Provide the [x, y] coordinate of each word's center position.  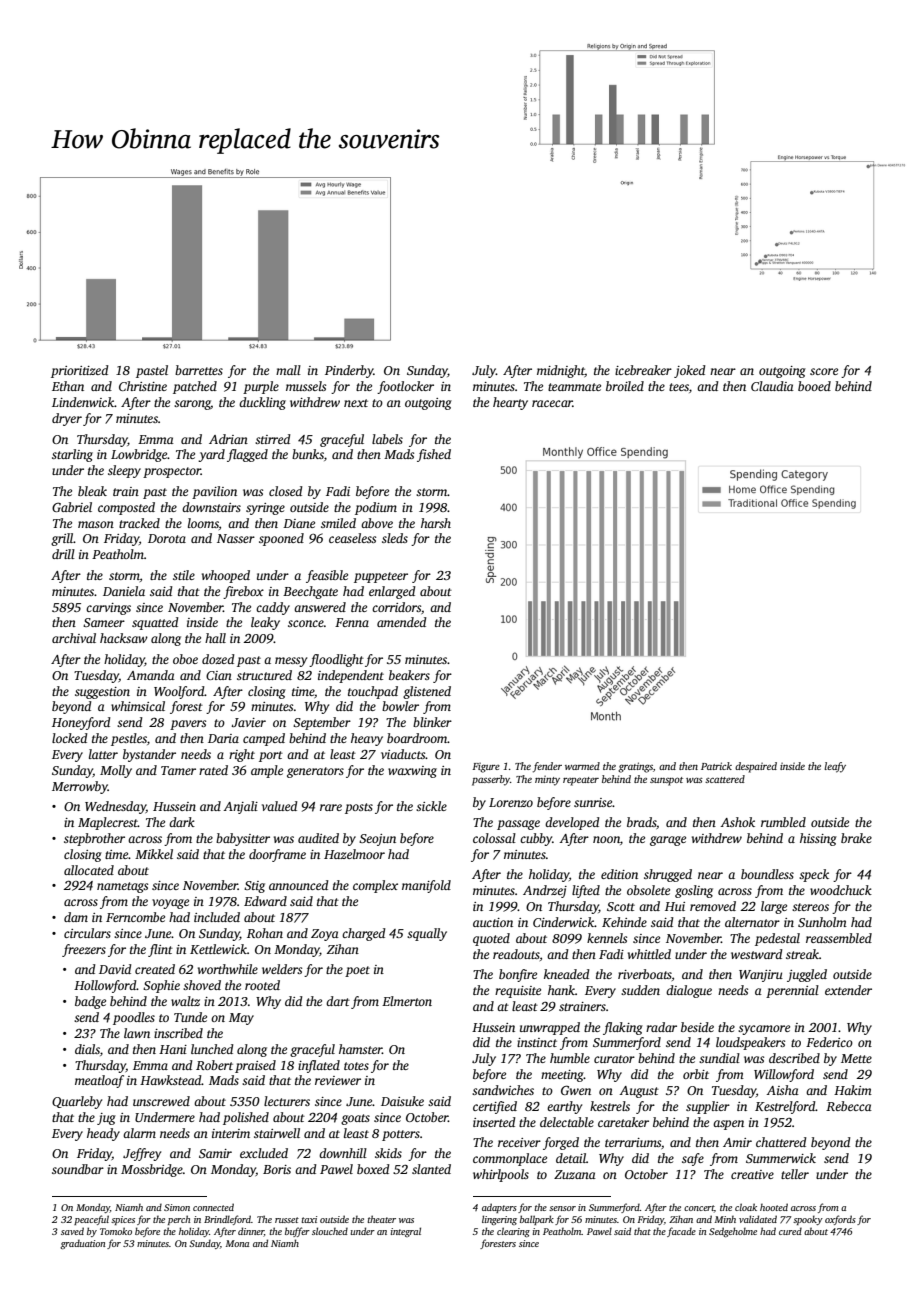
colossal [494, 838]
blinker [432, 722]
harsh [436, 523]
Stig [254, 887]
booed [814, 386]
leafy [835, 767]
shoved [202, 985]
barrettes [199, 370]
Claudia [772, 386]
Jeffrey [142, 1154]
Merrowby [80, 787]
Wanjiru [761, 976]
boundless [767, 874]
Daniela [124, 591]
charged [364, 934]
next [356, 403]
